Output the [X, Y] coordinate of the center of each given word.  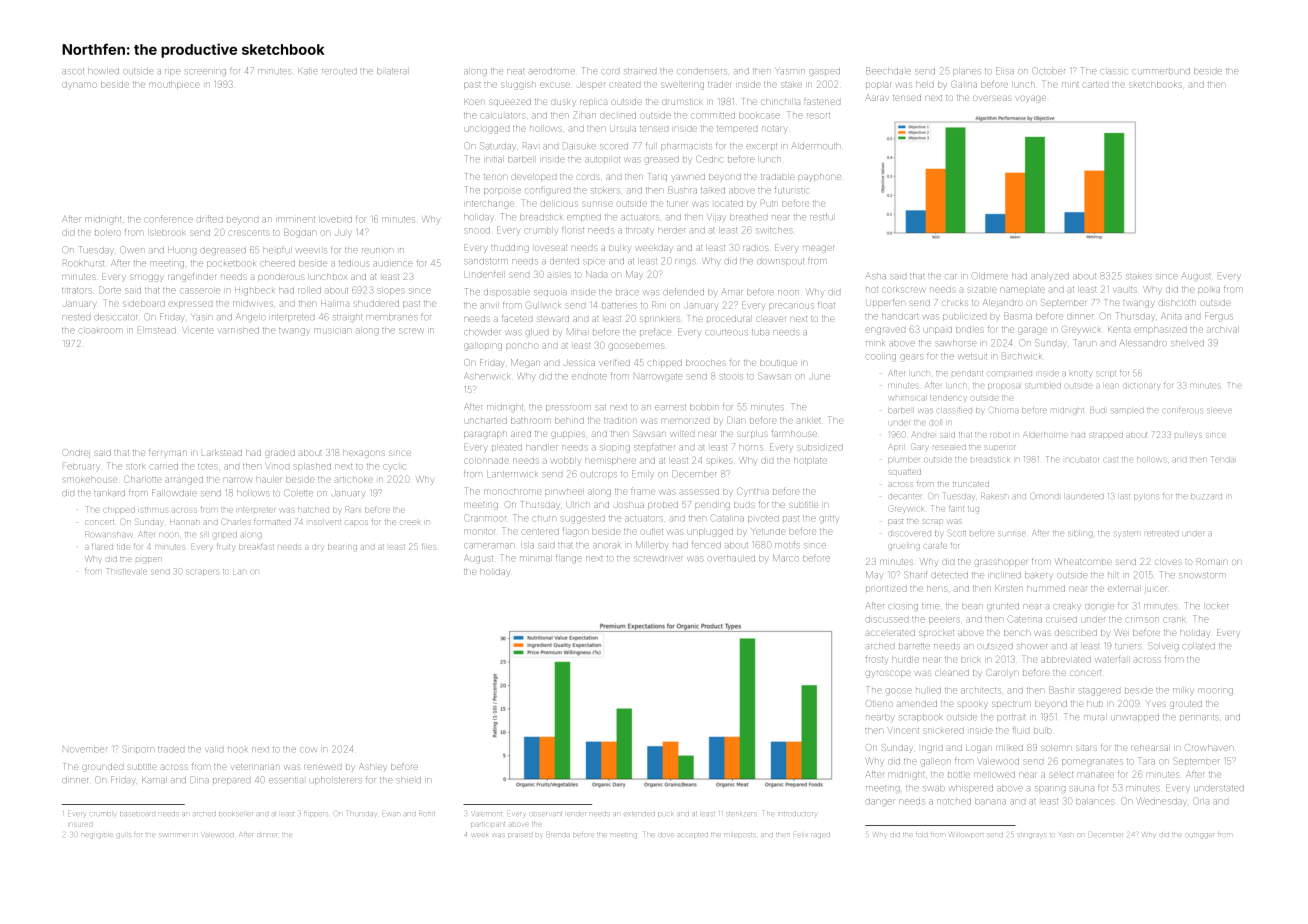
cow [308, 749]
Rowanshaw [108, 534]
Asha [876, 276]
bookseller [236, 814]
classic [1114, 71]
